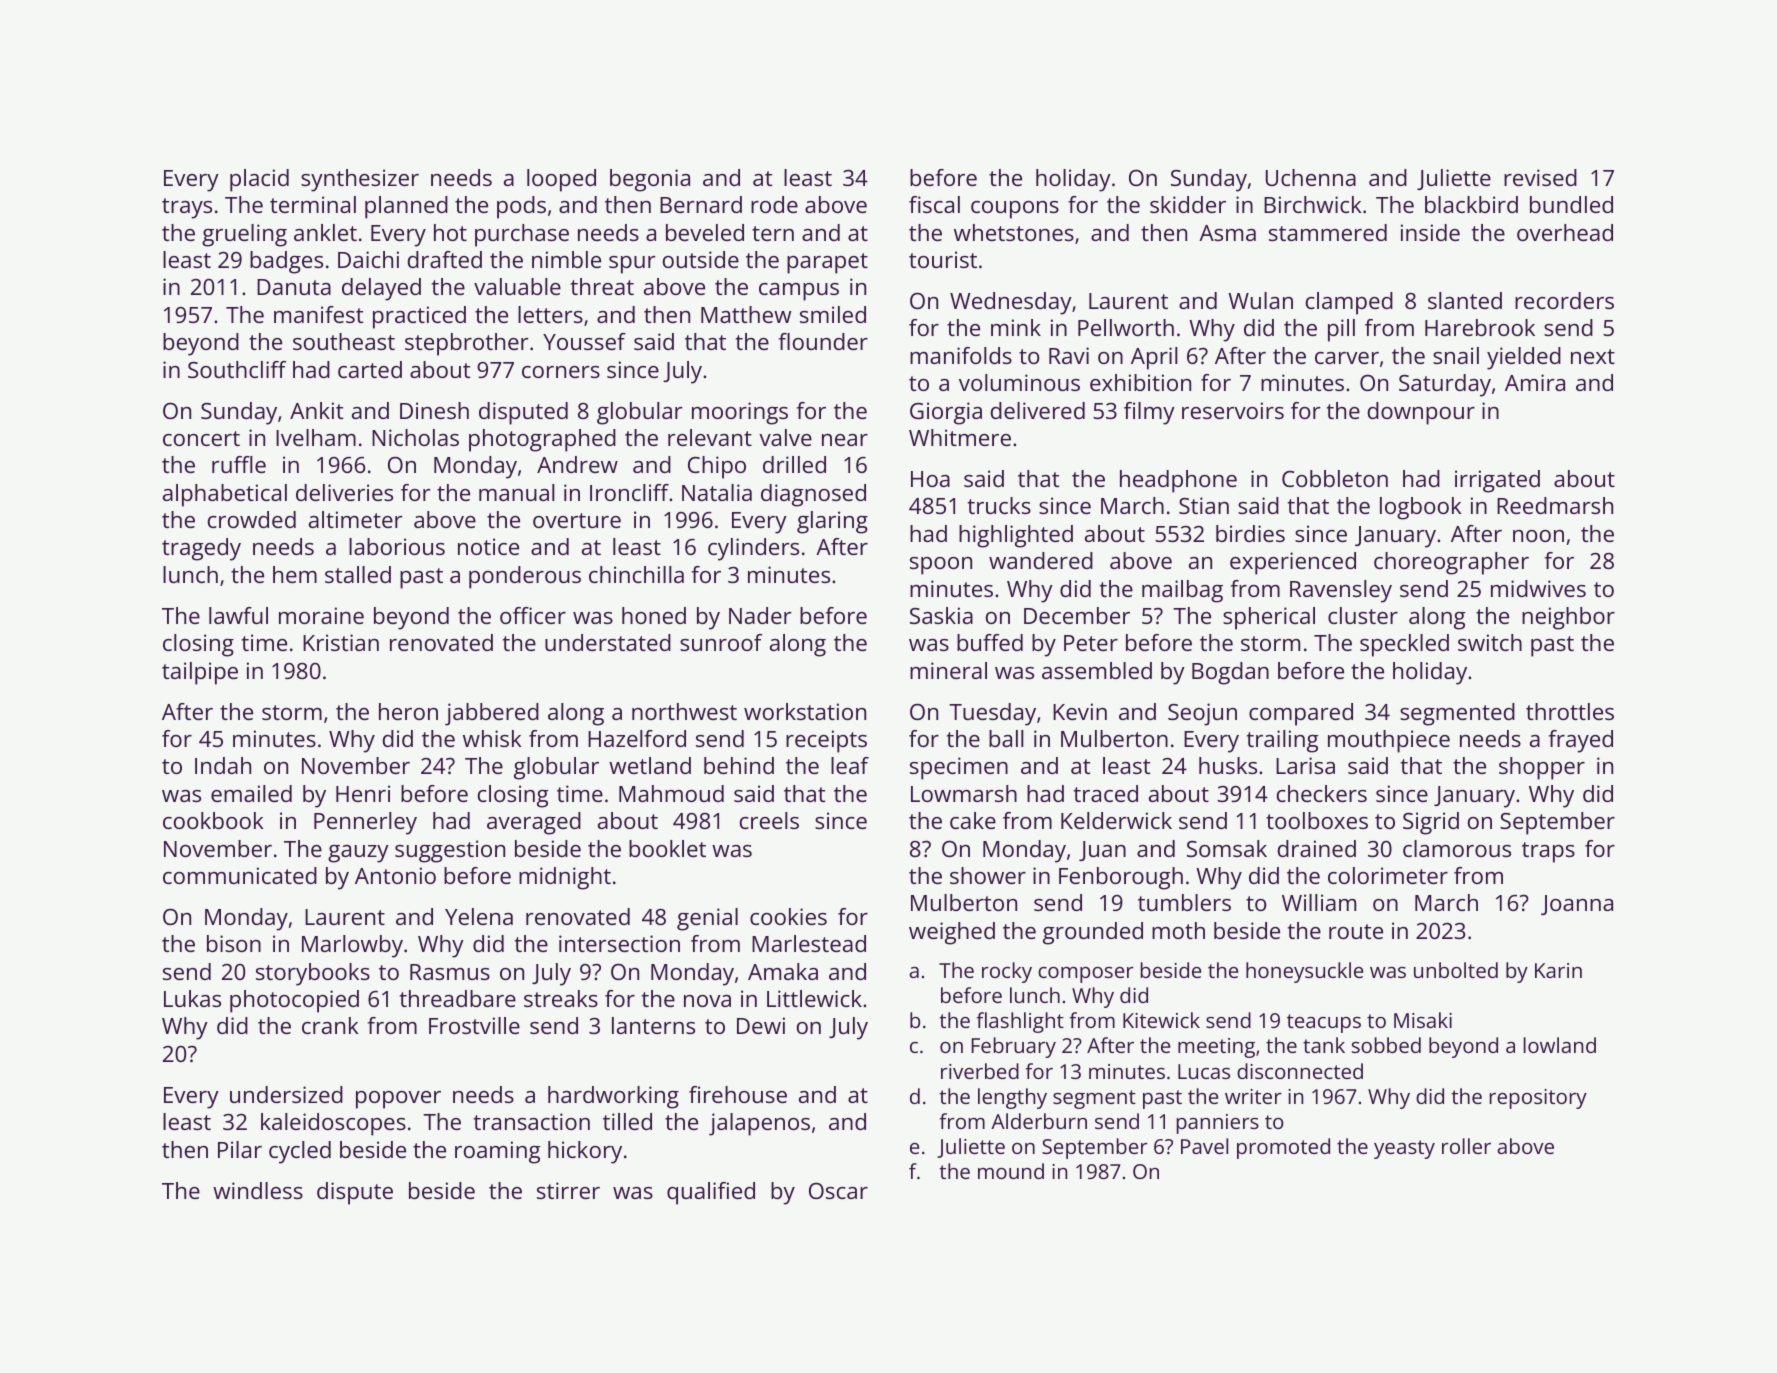 This document has width=1777, height=1373. I want to click on averaged, so click(534, 823).
